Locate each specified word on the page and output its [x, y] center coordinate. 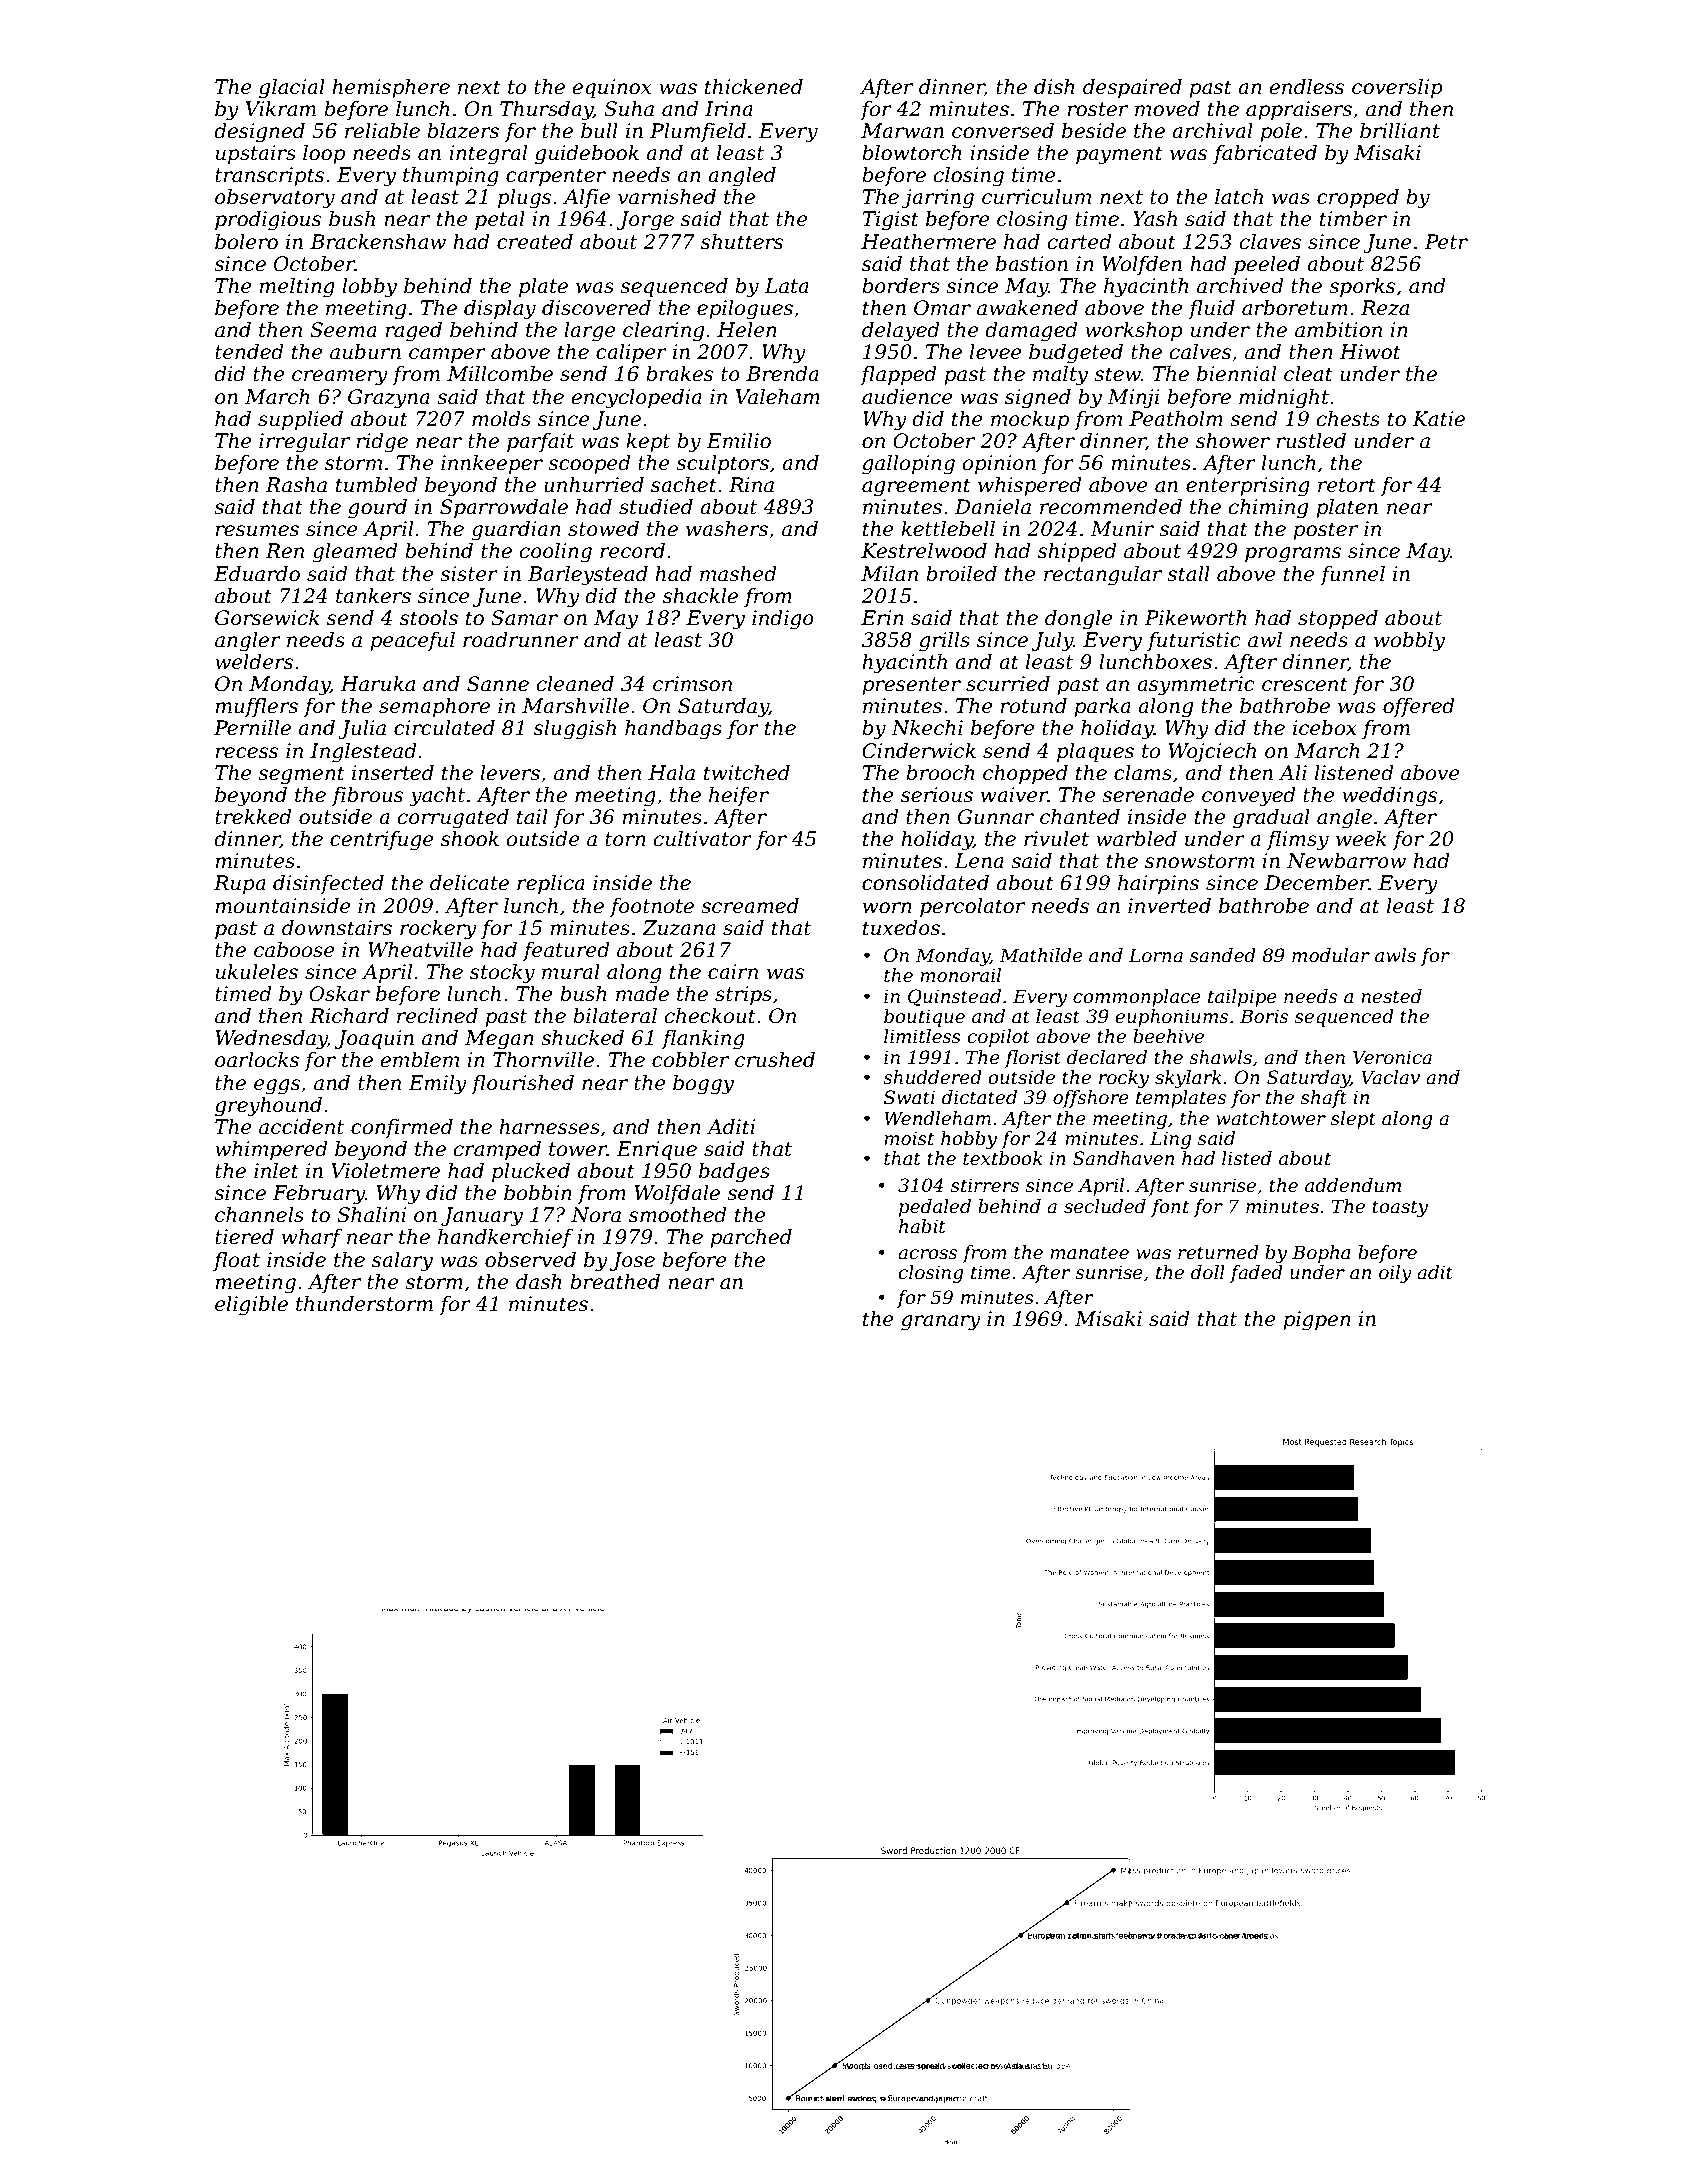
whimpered [271, 1150]
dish [1054, 87]
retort [1347, 485]
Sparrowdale [504, 508]
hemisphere [391, 88]
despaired [1132, 88]
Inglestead [363, 753]
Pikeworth [1195, 618]
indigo [783, 620]
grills [944, 642]
